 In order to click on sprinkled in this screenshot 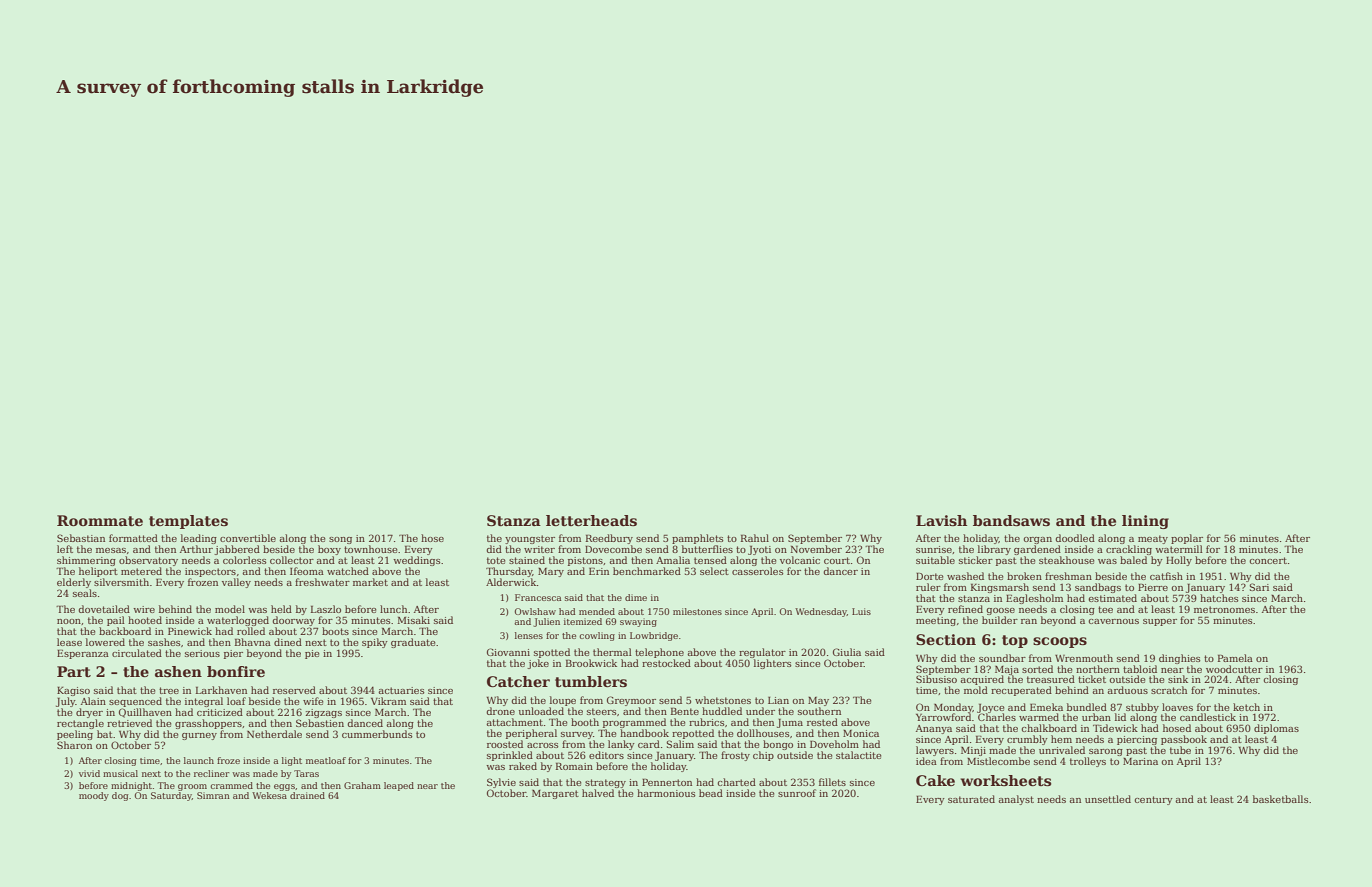, I will do `click(510, 756)`.
